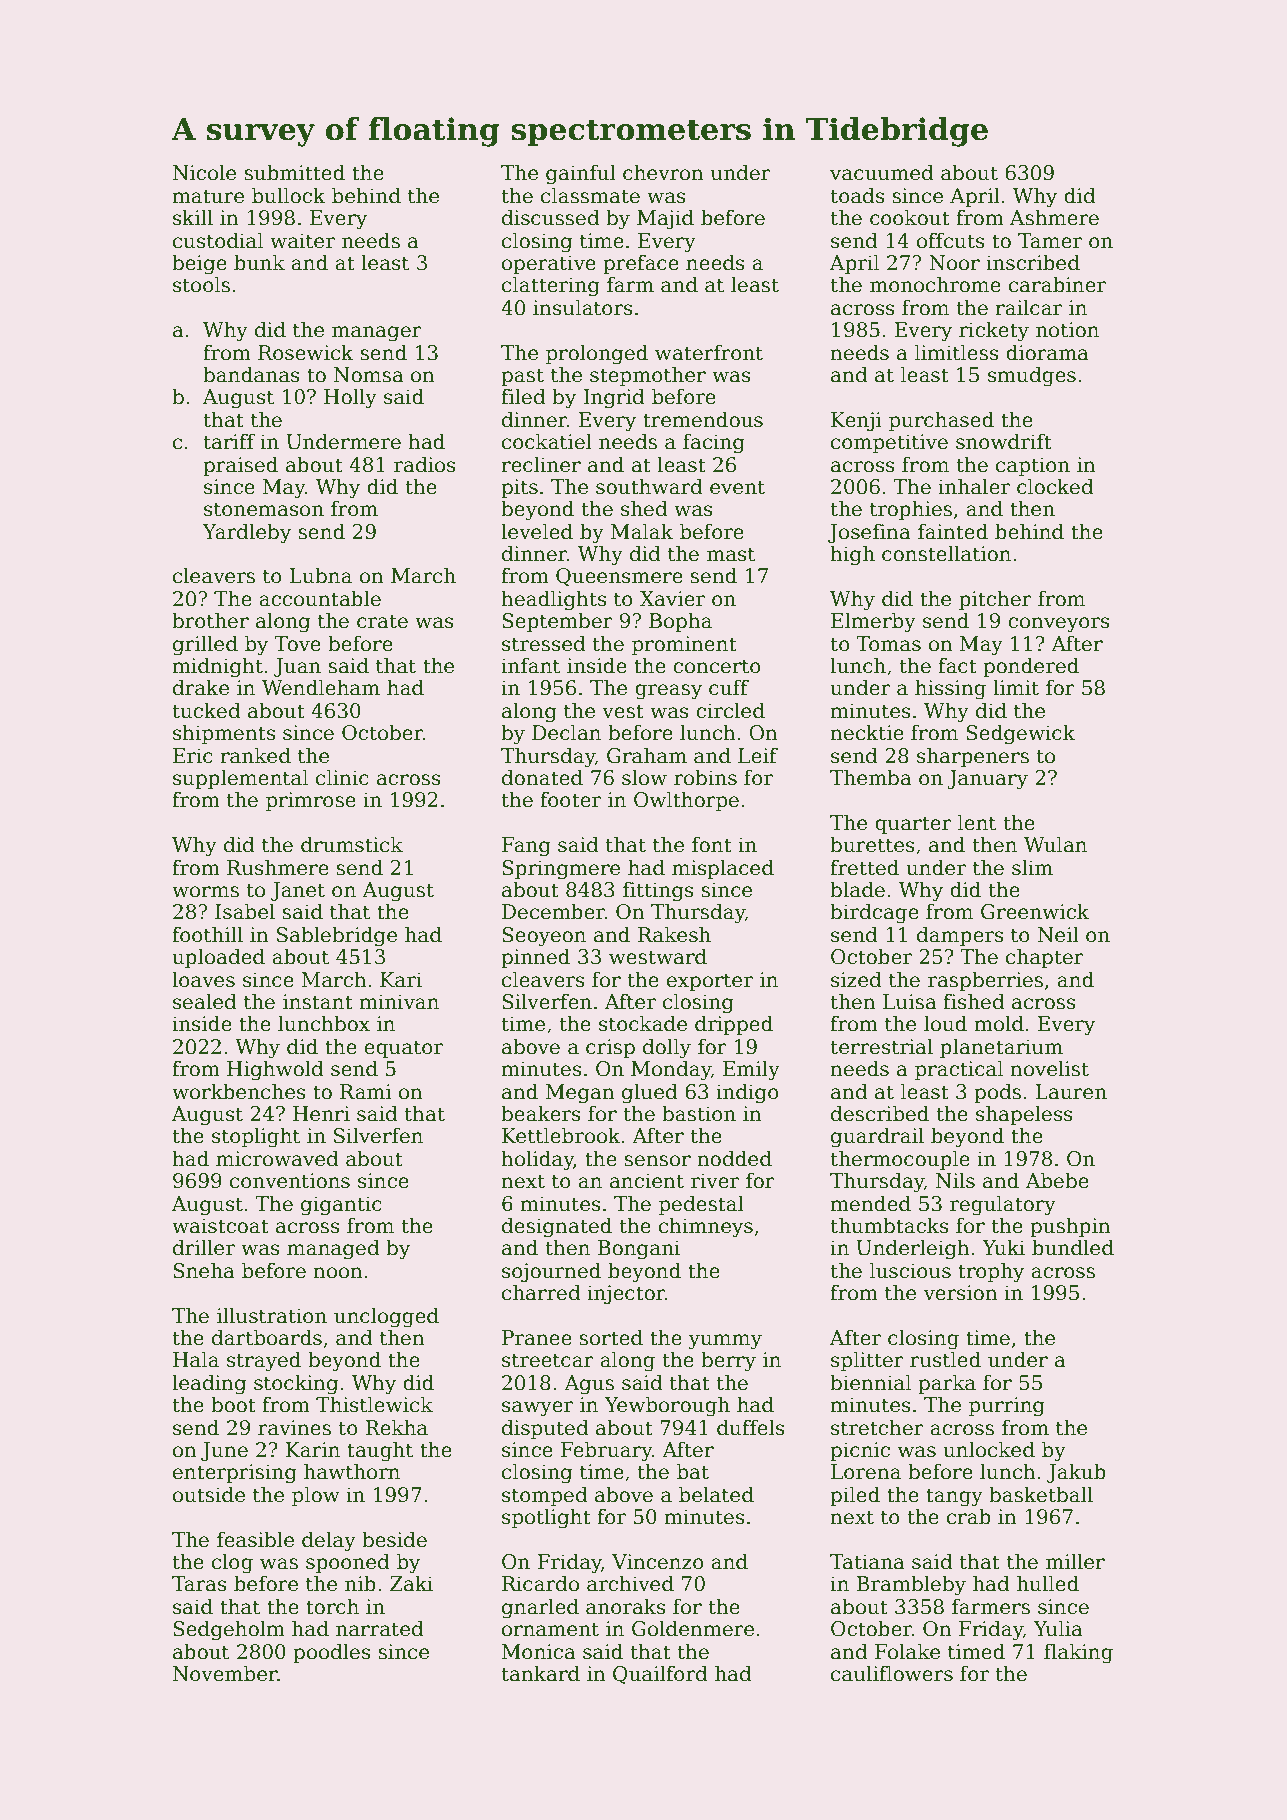 Image resolution: width=1287 pixels, height=1820 pixels. I want to click on Nicole, so click(204, 172).
